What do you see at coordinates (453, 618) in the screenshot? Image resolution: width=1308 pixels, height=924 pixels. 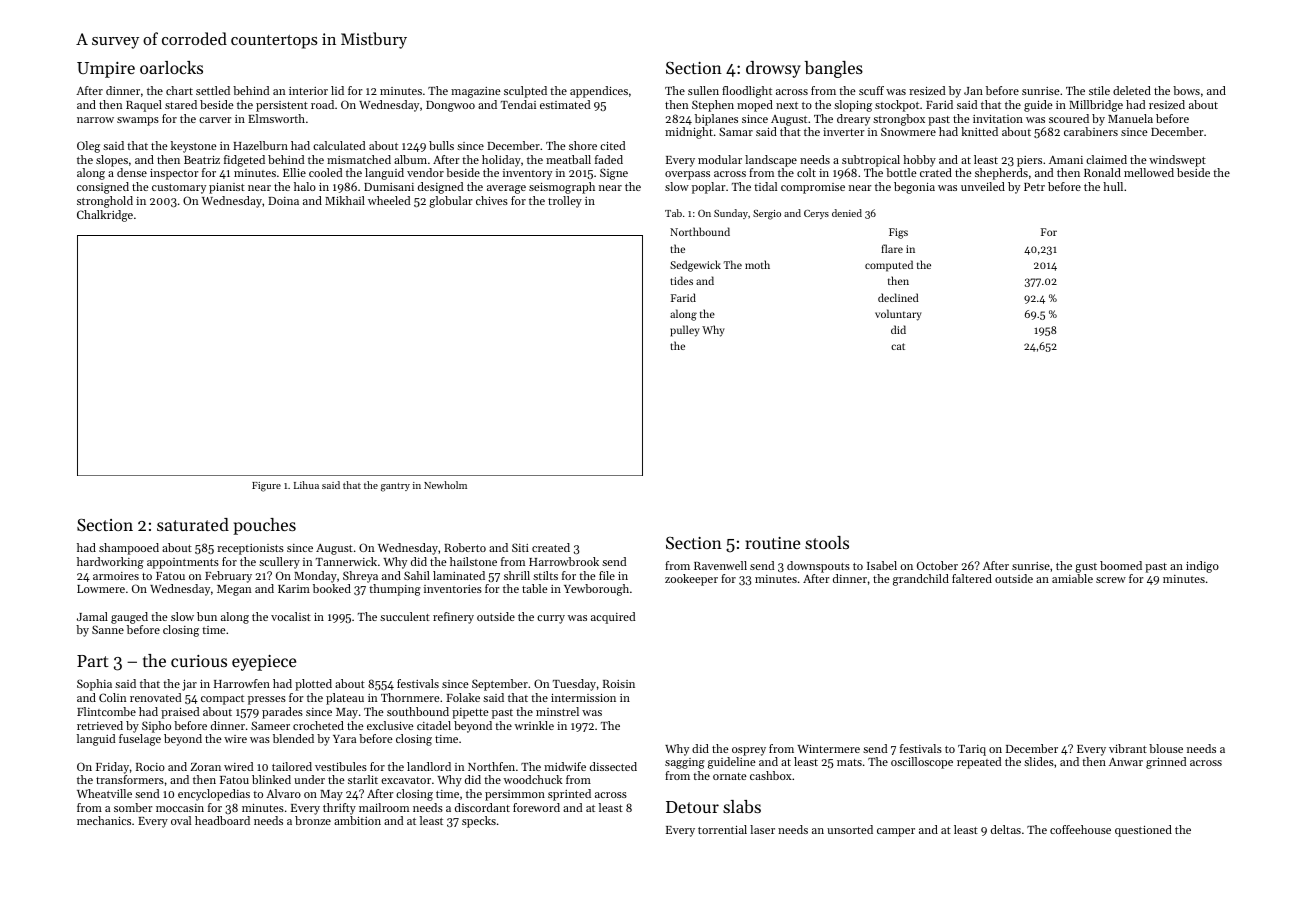 I see `refinery` at bounding box center [453, 618].
